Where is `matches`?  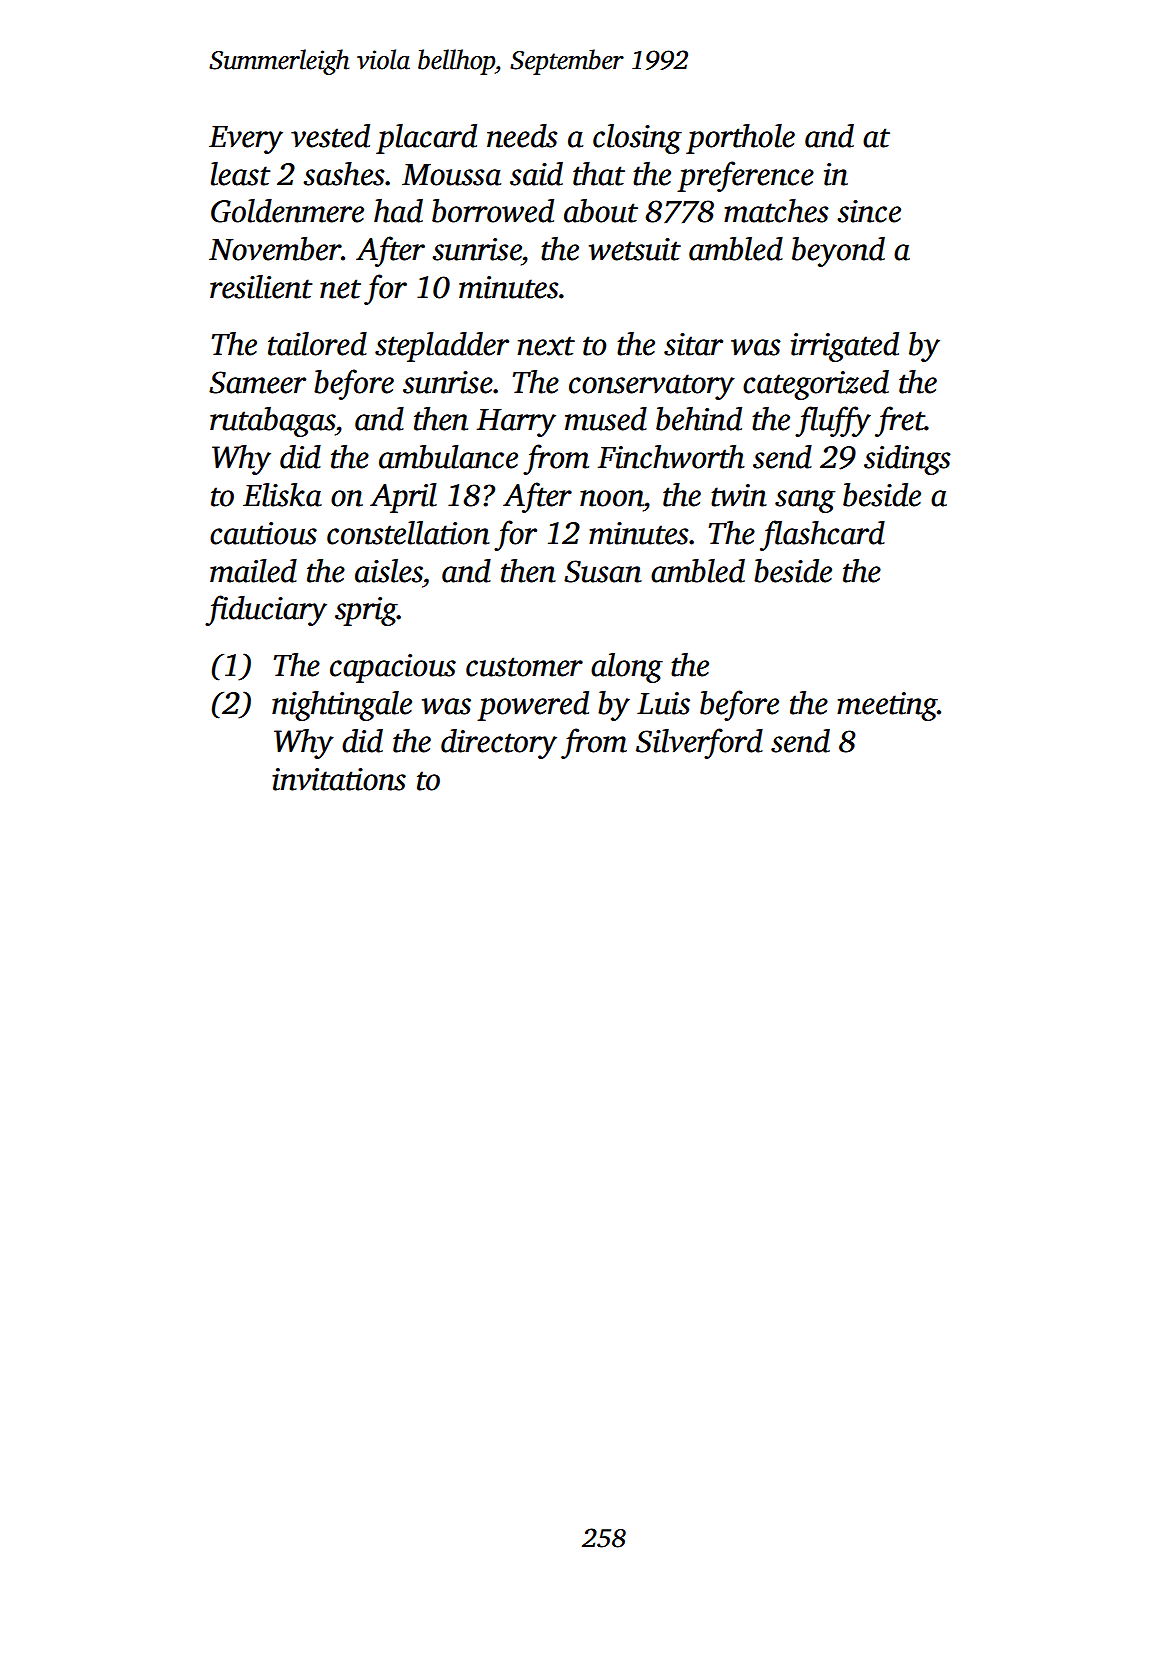 matches is located at coordinates (776, 211).
